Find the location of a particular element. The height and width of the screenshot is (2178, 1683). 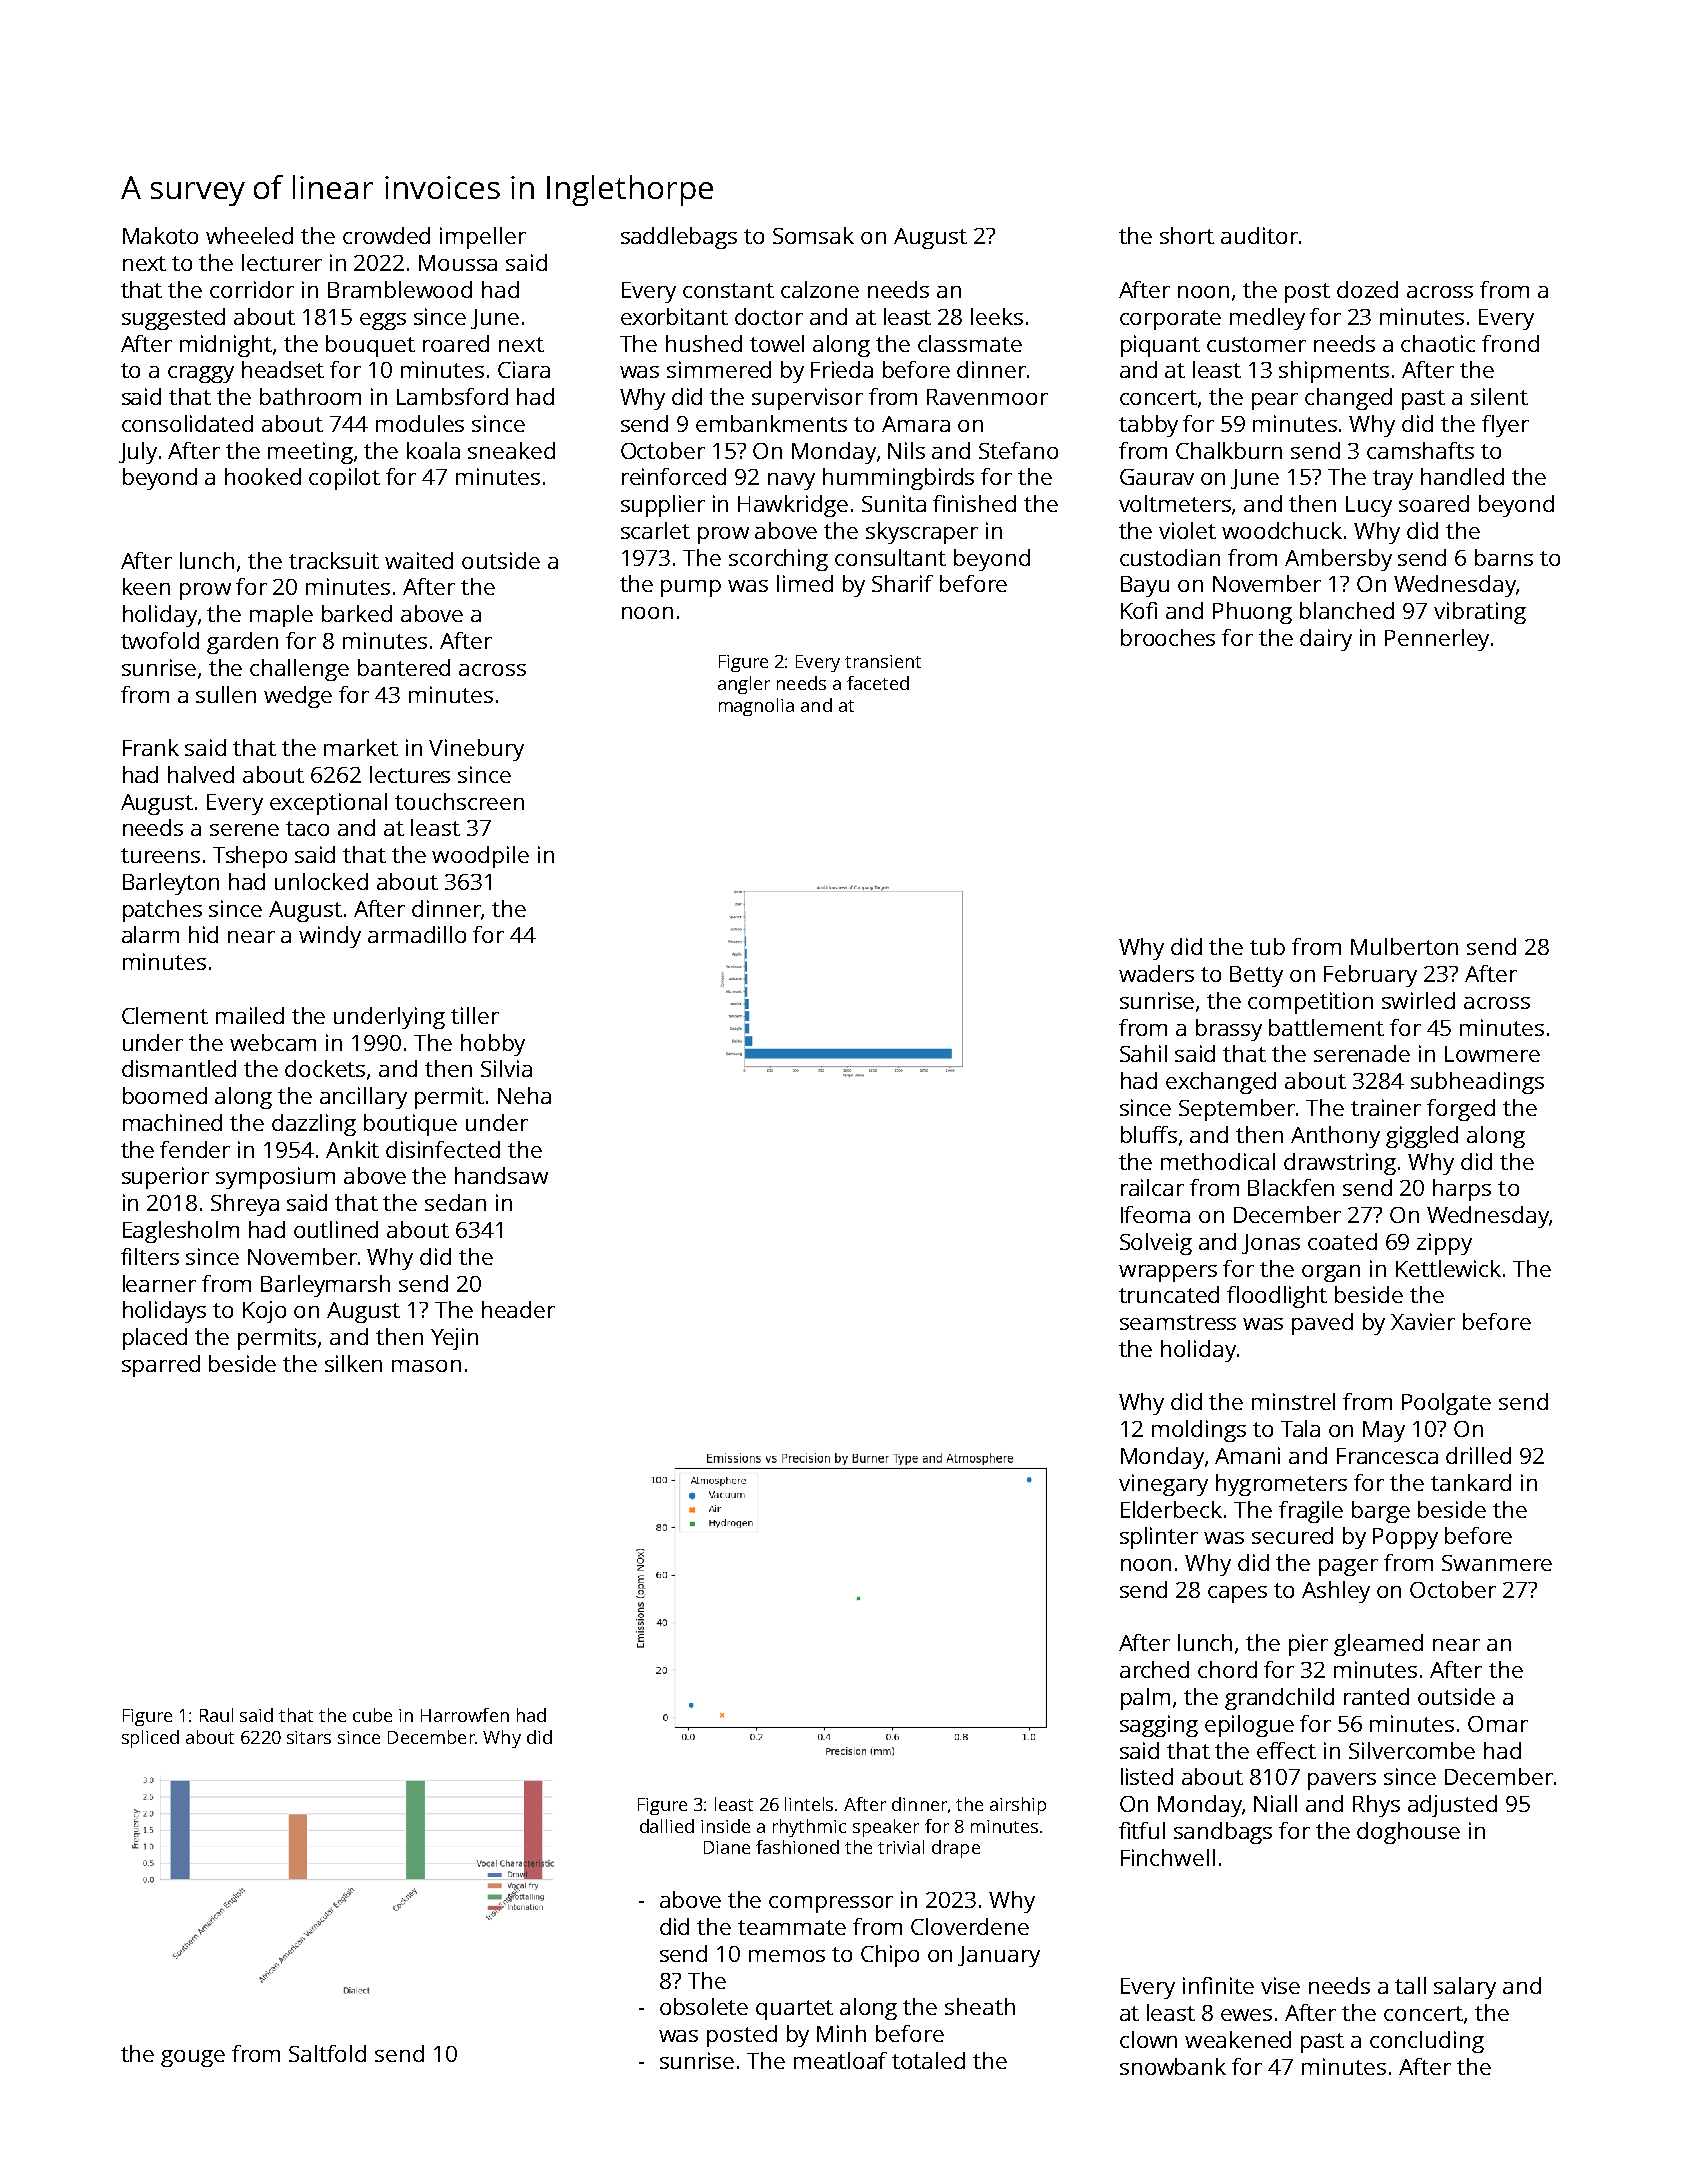

spliced is located at coordinates (150, 1739).
